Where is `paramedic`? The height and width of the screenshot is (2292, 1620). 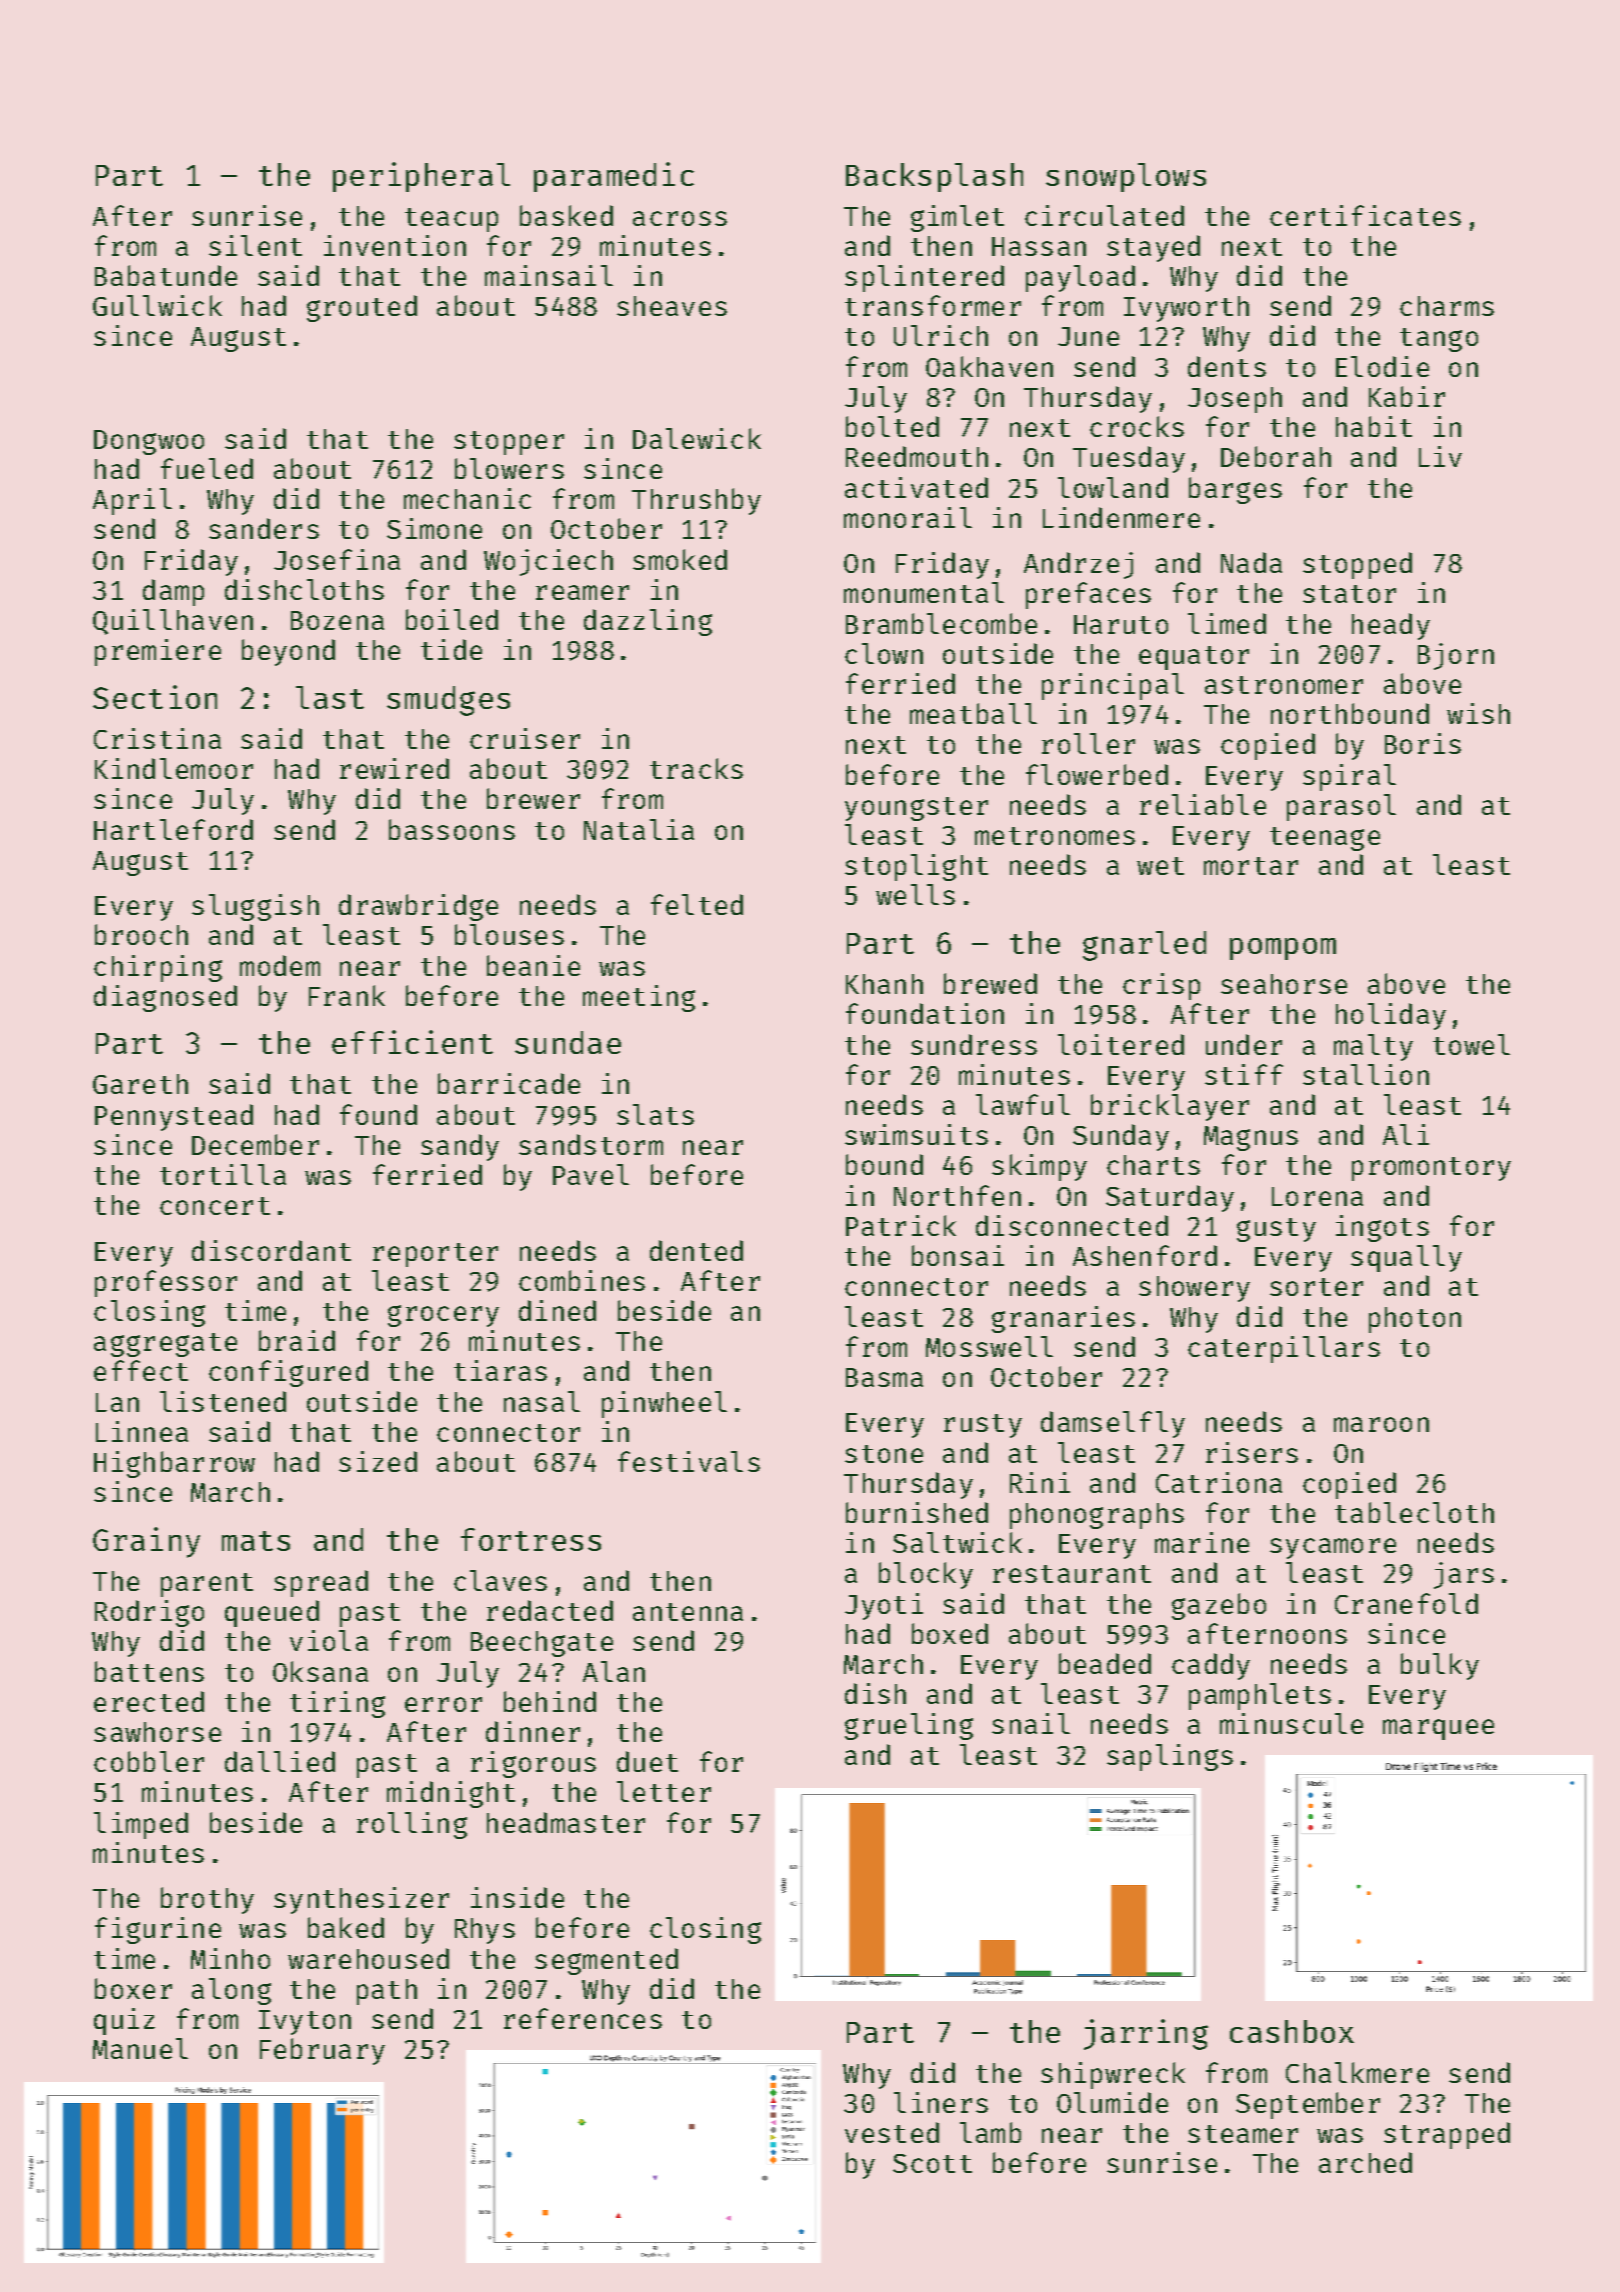
paramedic is located at coordinates (614, 177).
